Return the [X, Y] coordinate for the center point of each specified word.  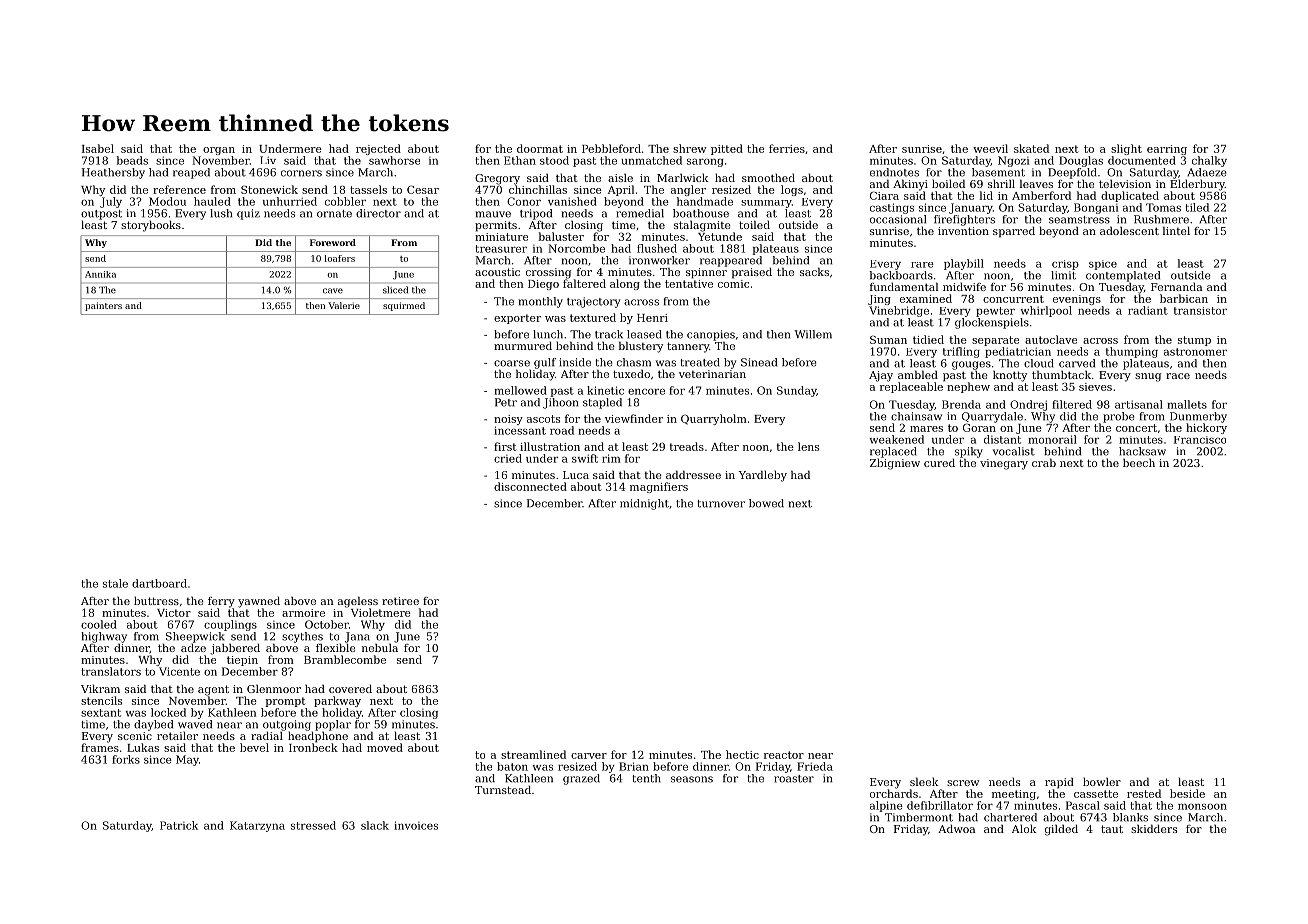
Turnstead [503, 789]
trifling [961, 352]
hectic [742, 754]
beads [132, 160]
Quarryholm [714, 419]
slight [1126, 149]
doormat [540, 148]
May [187, 760]
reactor [784, 755]
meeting [1014, 795]
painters [103, 306]
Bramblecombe [345, 659]
